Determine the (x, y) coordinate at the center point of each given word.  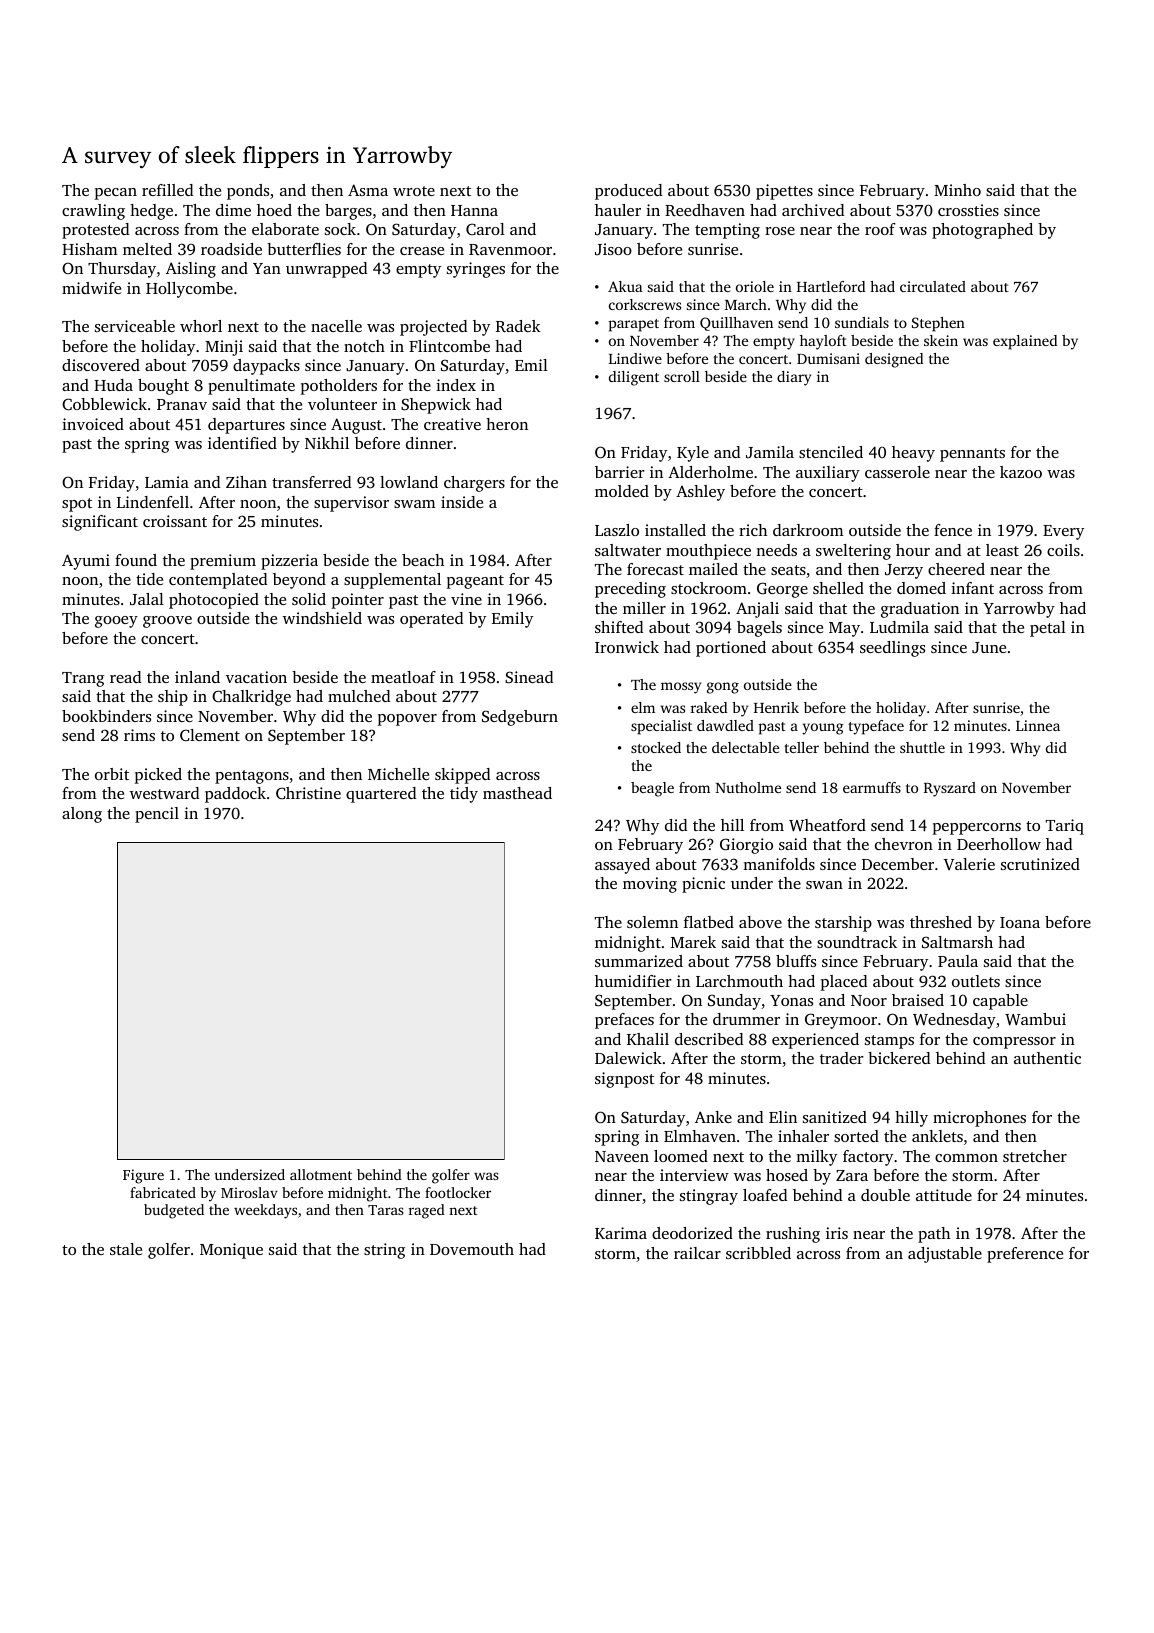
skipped (462, 776)
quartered (381, 795)
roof (880, 229)
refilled (167, 190)
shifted (619, 627)
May (844, 629)
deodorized (692, 1233)
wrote (414, 191)
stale (126, 1249)
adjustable (945, 1255)
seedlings (892, 649)
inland (197, 677)
